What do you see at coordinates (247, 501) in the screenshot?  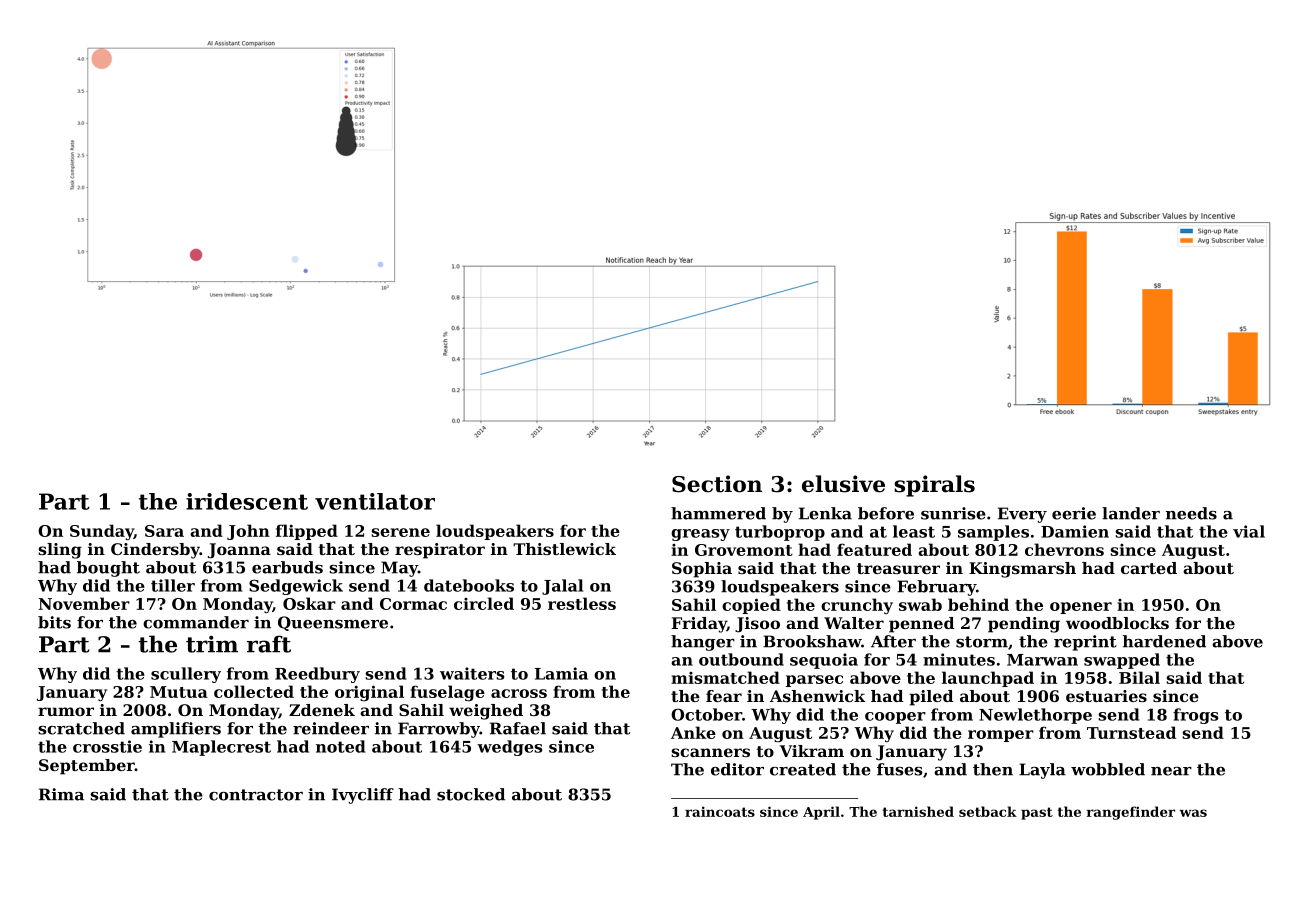 I see `iridescent` at bounding box center [247, 501].
